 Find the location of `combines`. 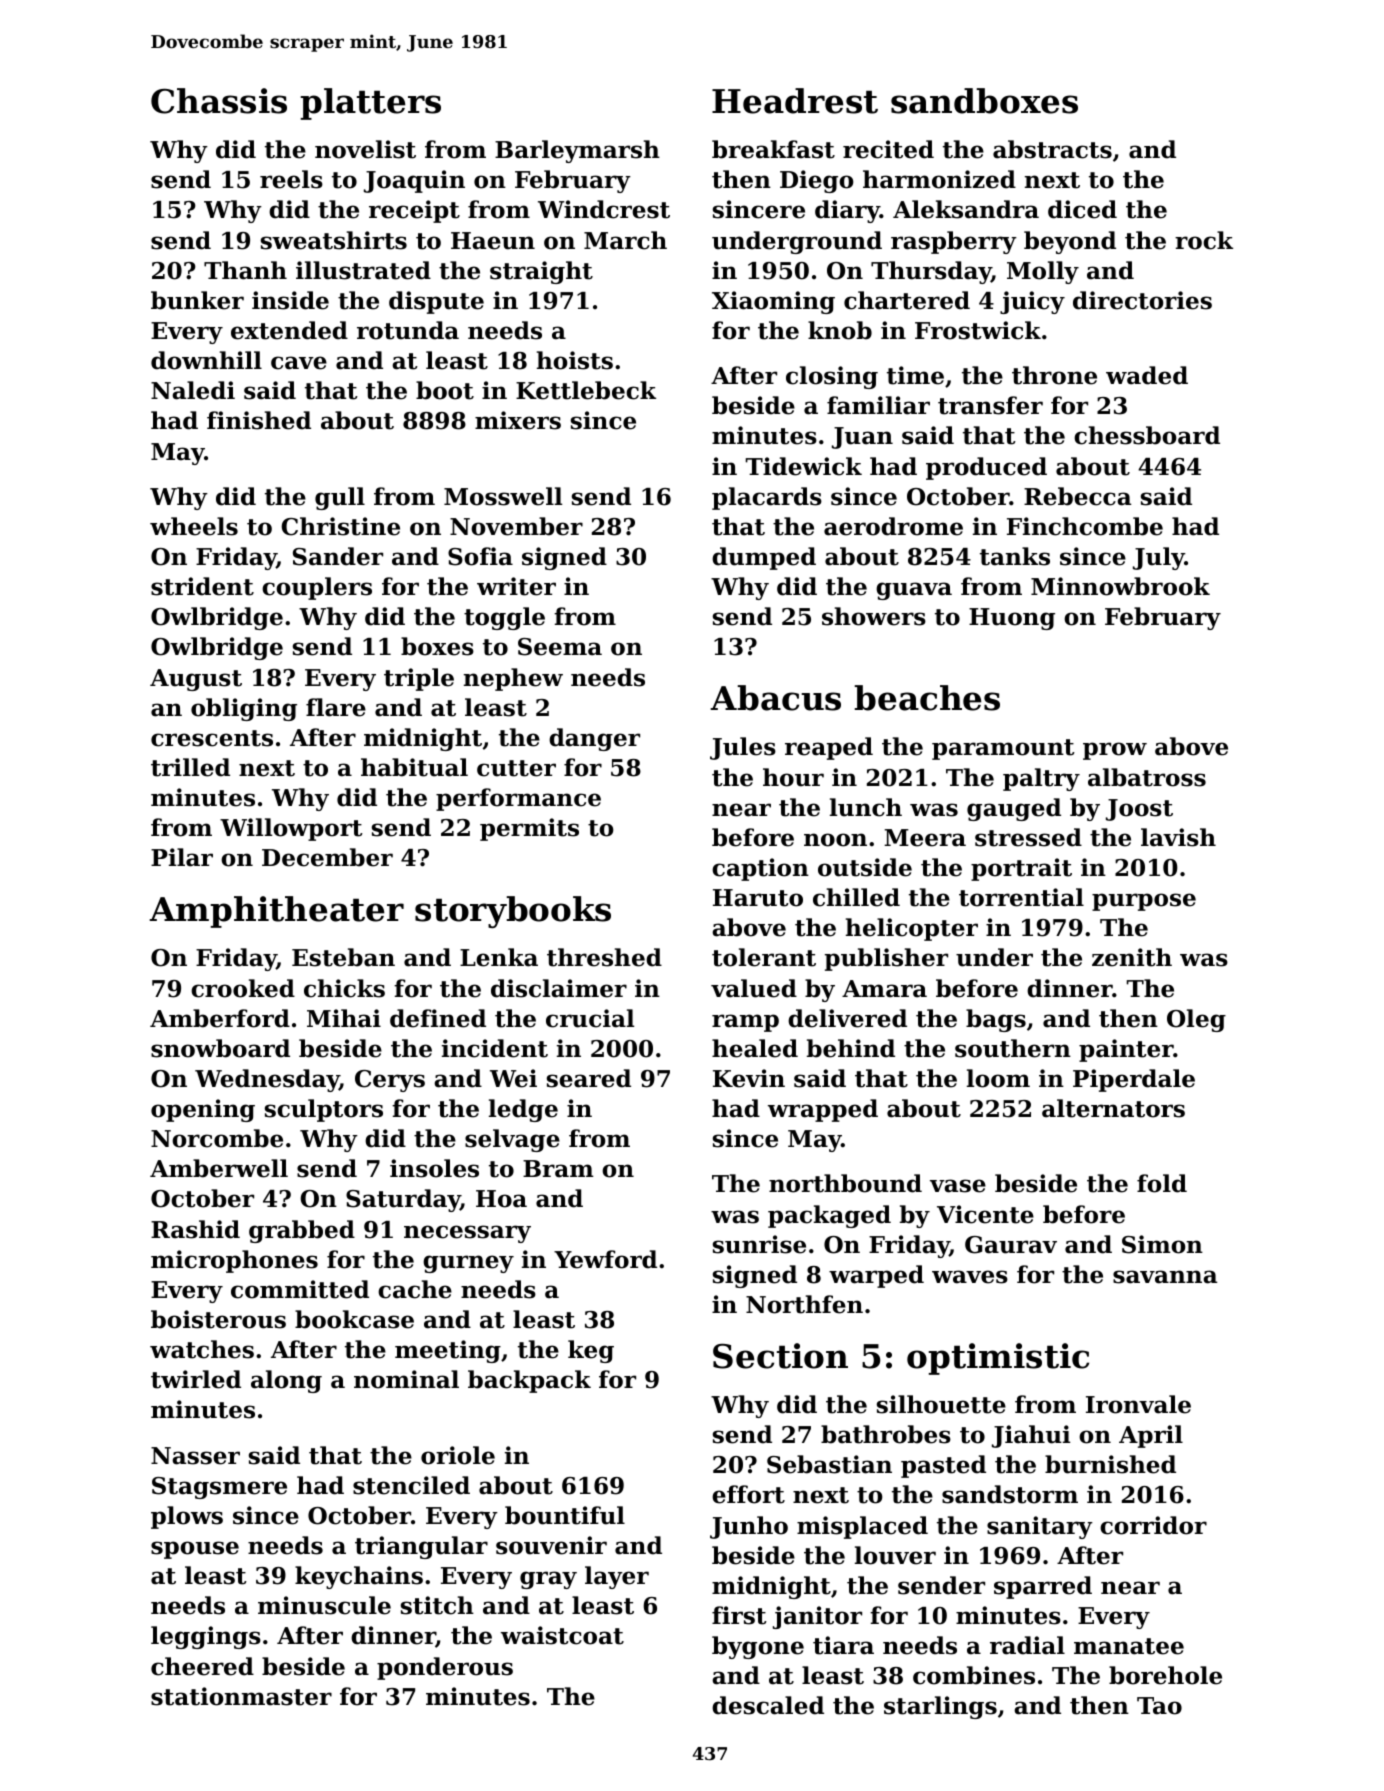

combines is located at coordinates (974, 1675).
